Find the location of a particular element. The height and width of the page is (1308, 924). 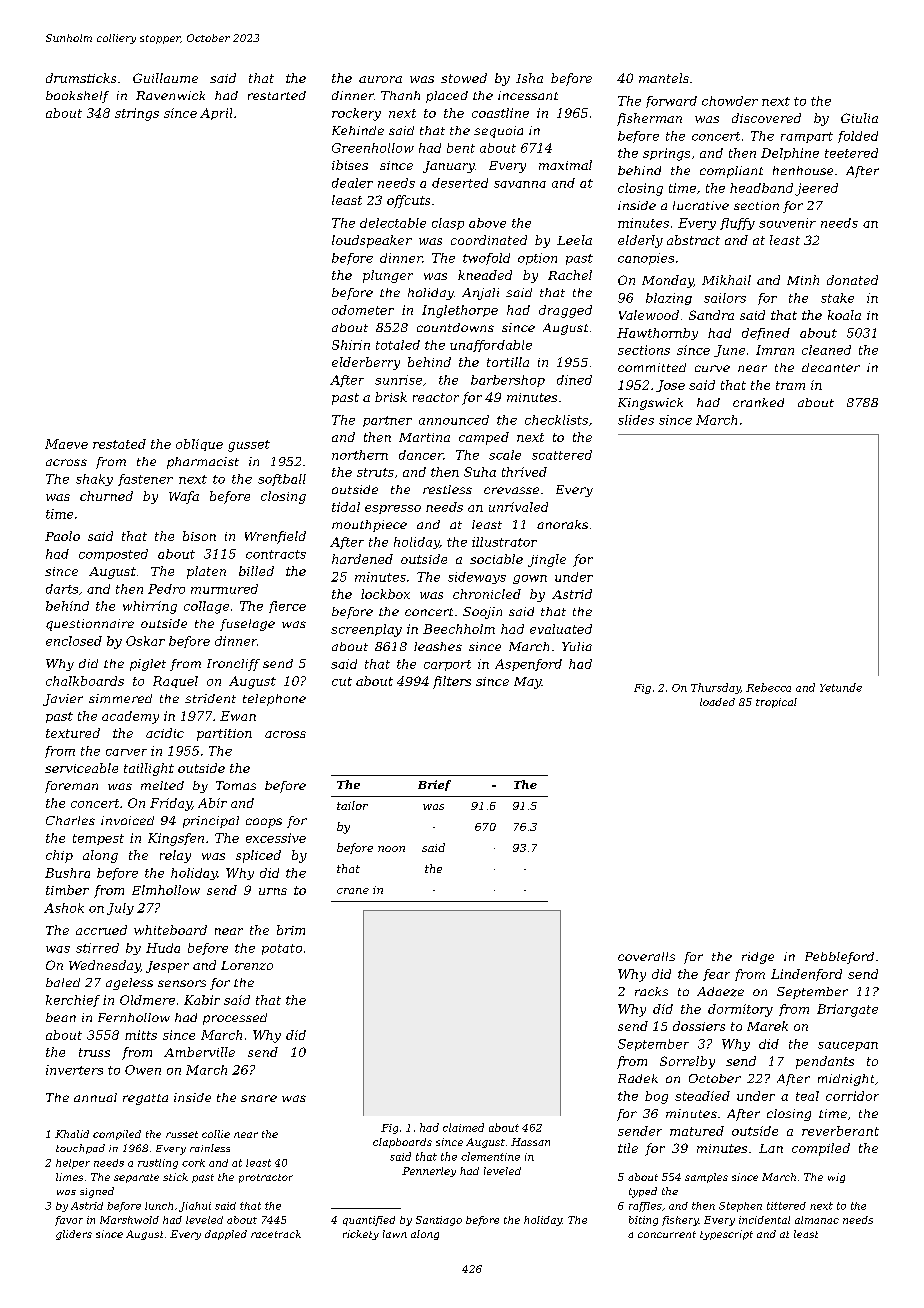

almanac is located at coordinates (817, 1220).
